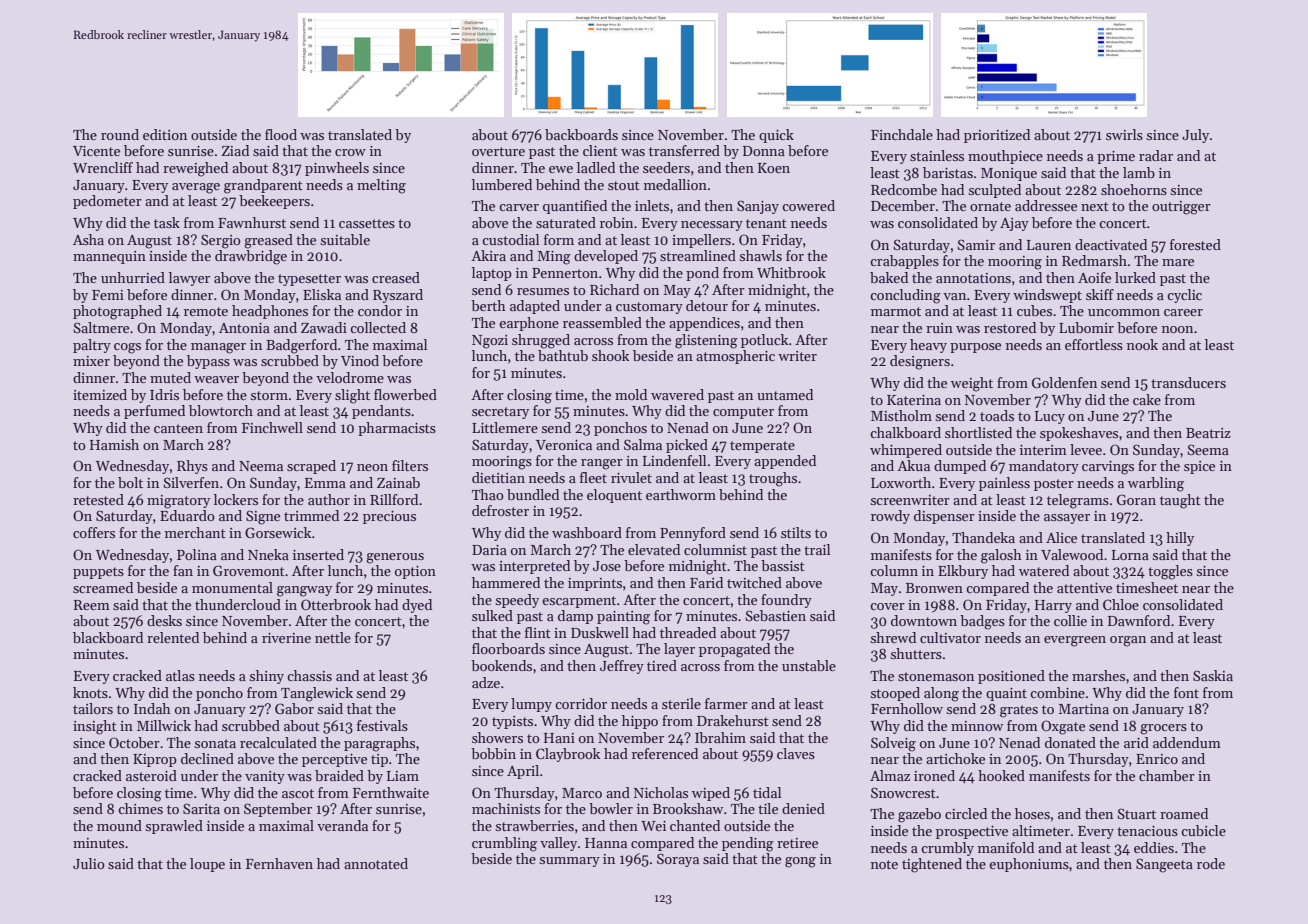 Image resolution: width=1308 pixels, height=924 pixels. Describe the element at coordinates (1213, 675) in the screenshot. I see `Saskia` at that location.
